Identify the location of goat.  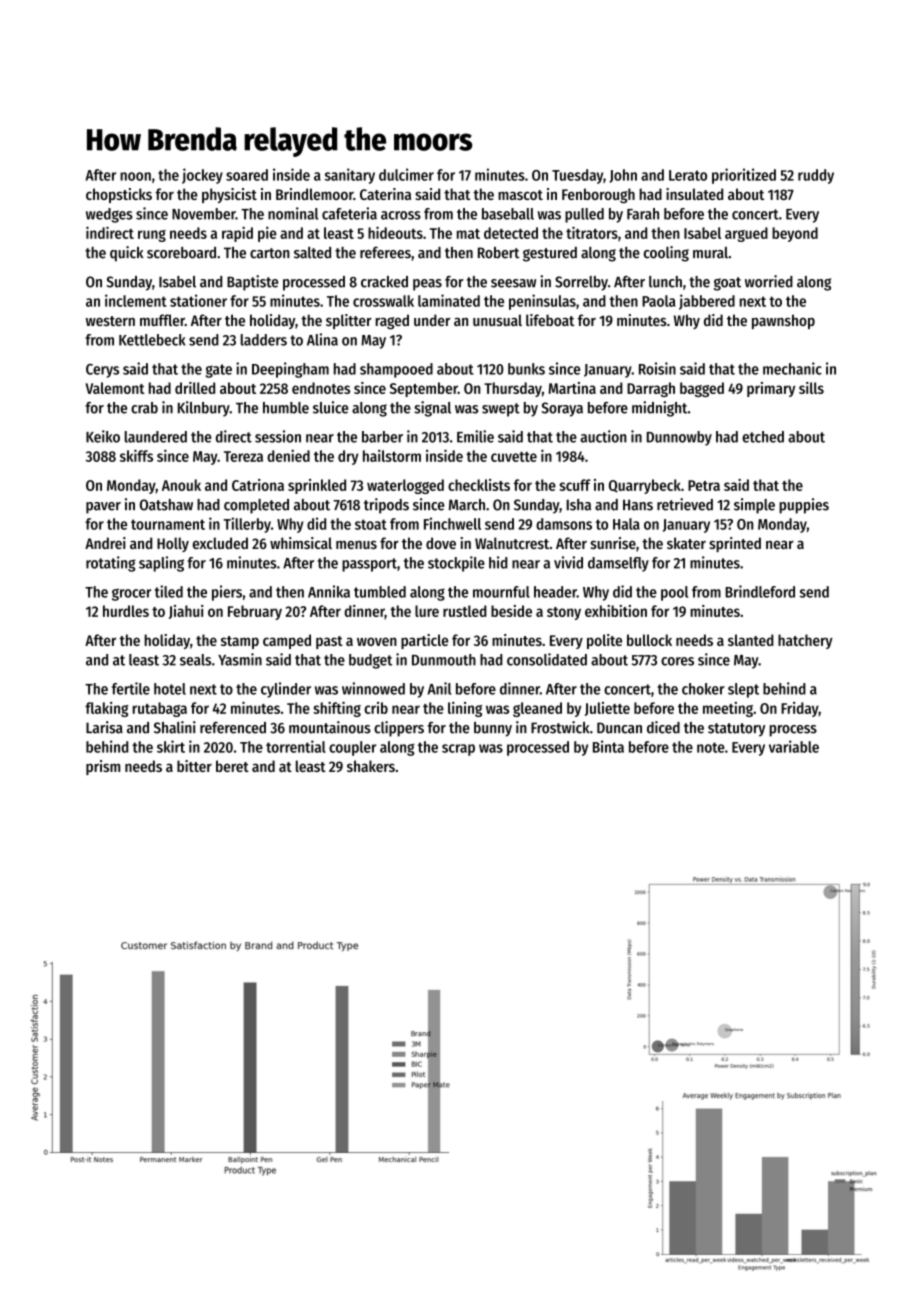
(727, 284).
